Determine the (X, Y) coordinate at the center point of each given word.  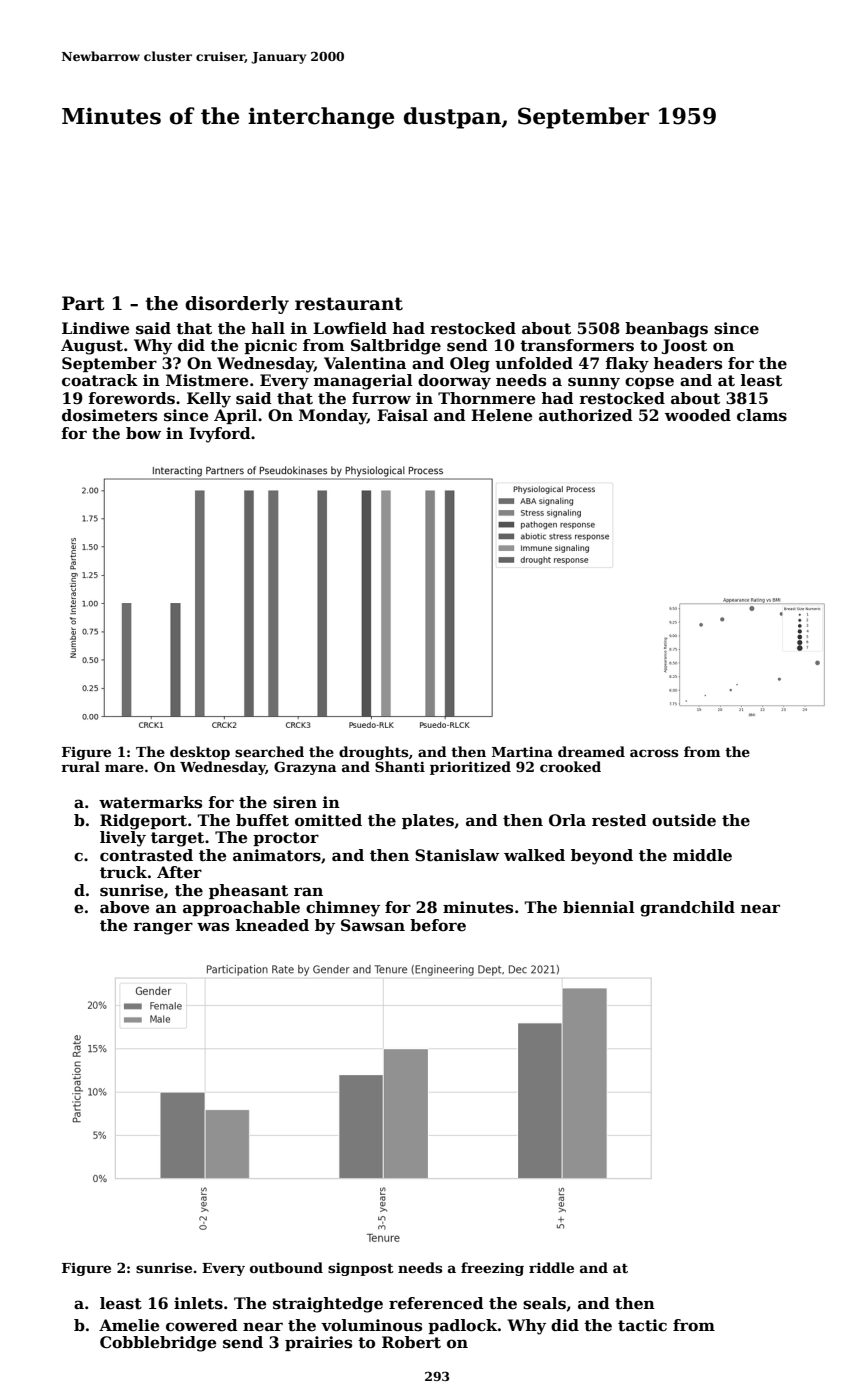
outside (684, 820)
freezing (492, 1269)
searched (269, 751)
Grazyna (305, 768)
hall (268, 328)
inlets (198, 1303)
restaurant (349, 304)
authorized (586, 415)
